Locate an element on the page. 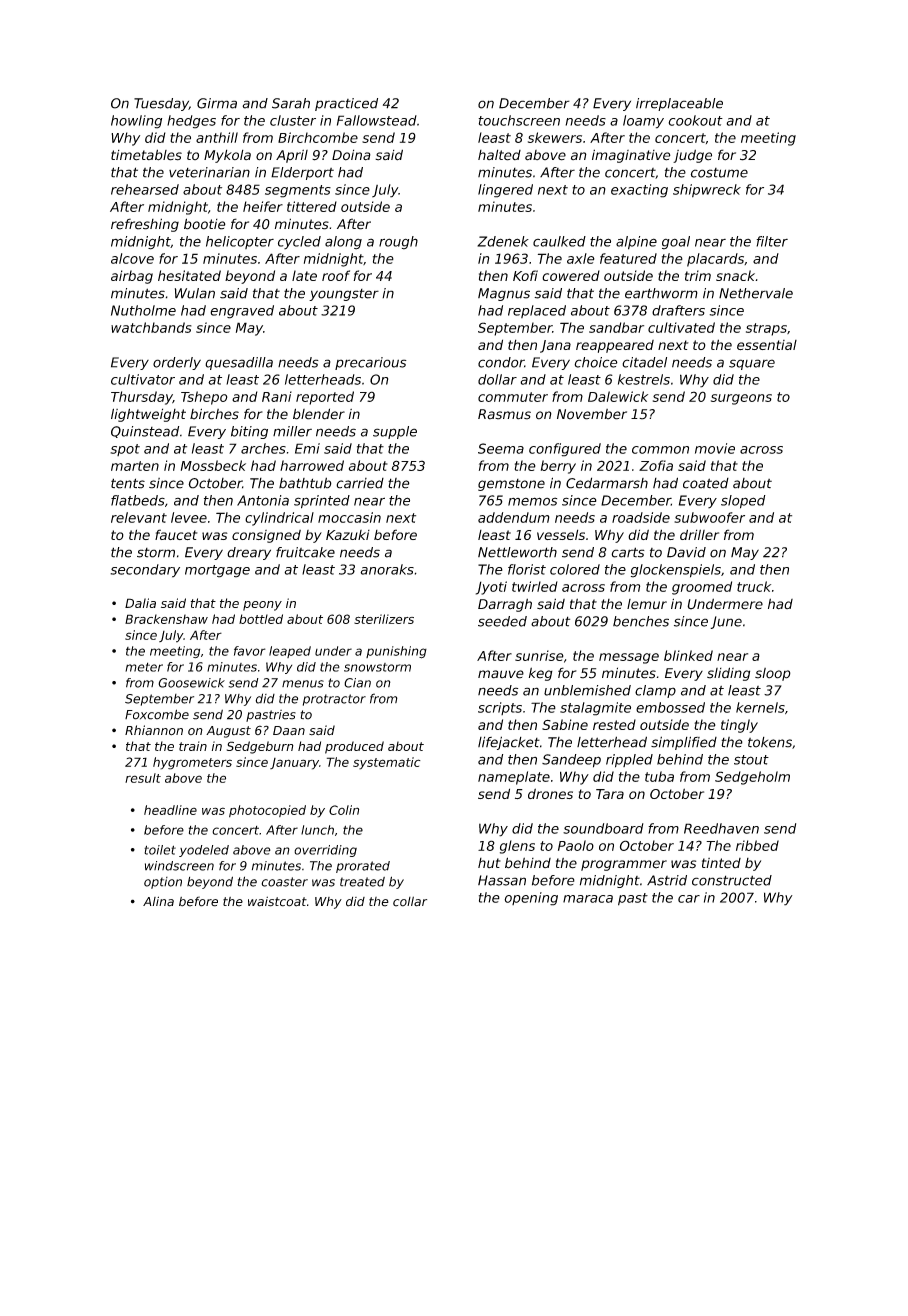  secondary is located at coordinates (145, 571).
